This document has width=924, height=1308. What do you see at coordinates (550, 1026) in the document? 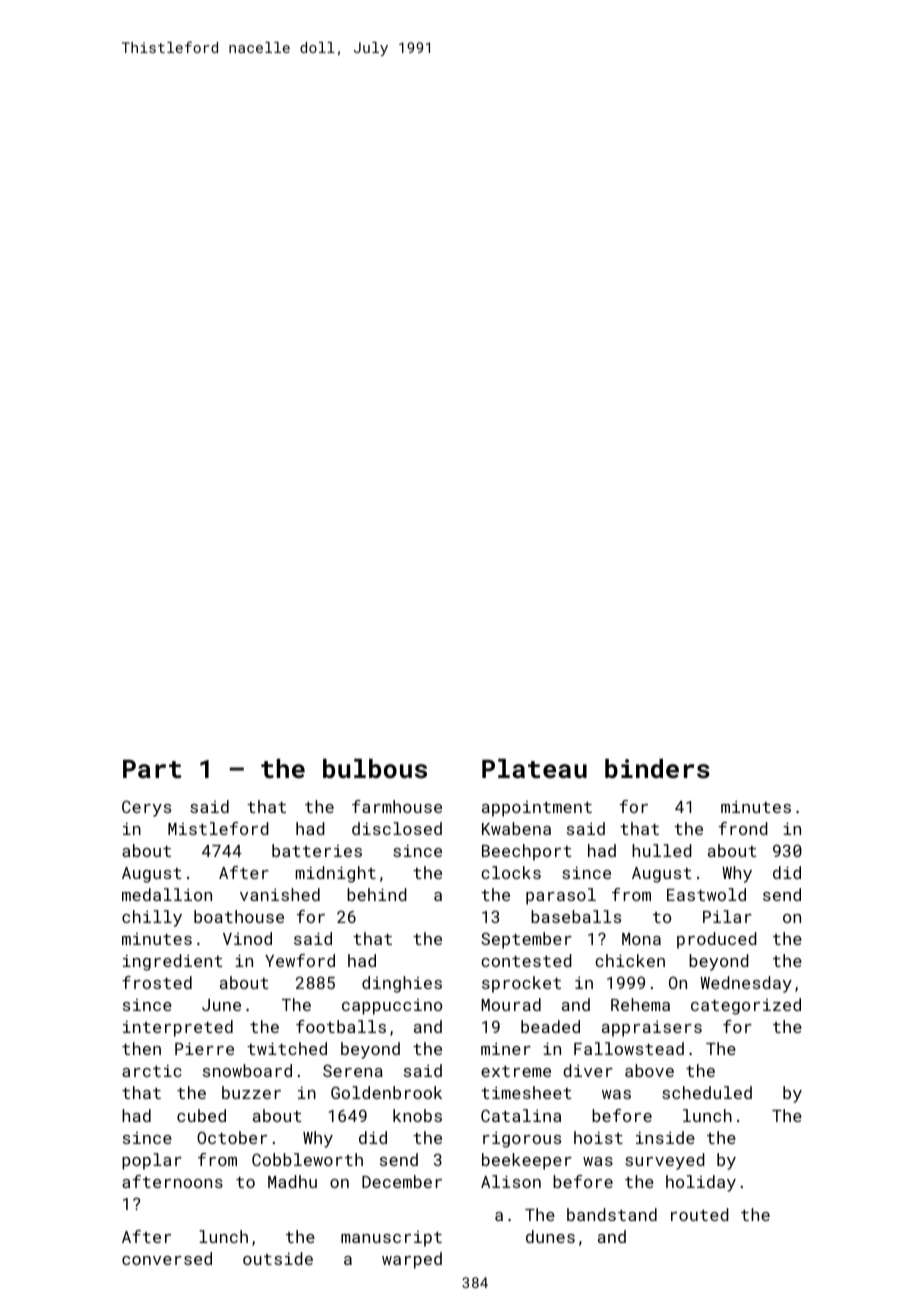
I see `beaded` at bounding box center [550, 1026].
